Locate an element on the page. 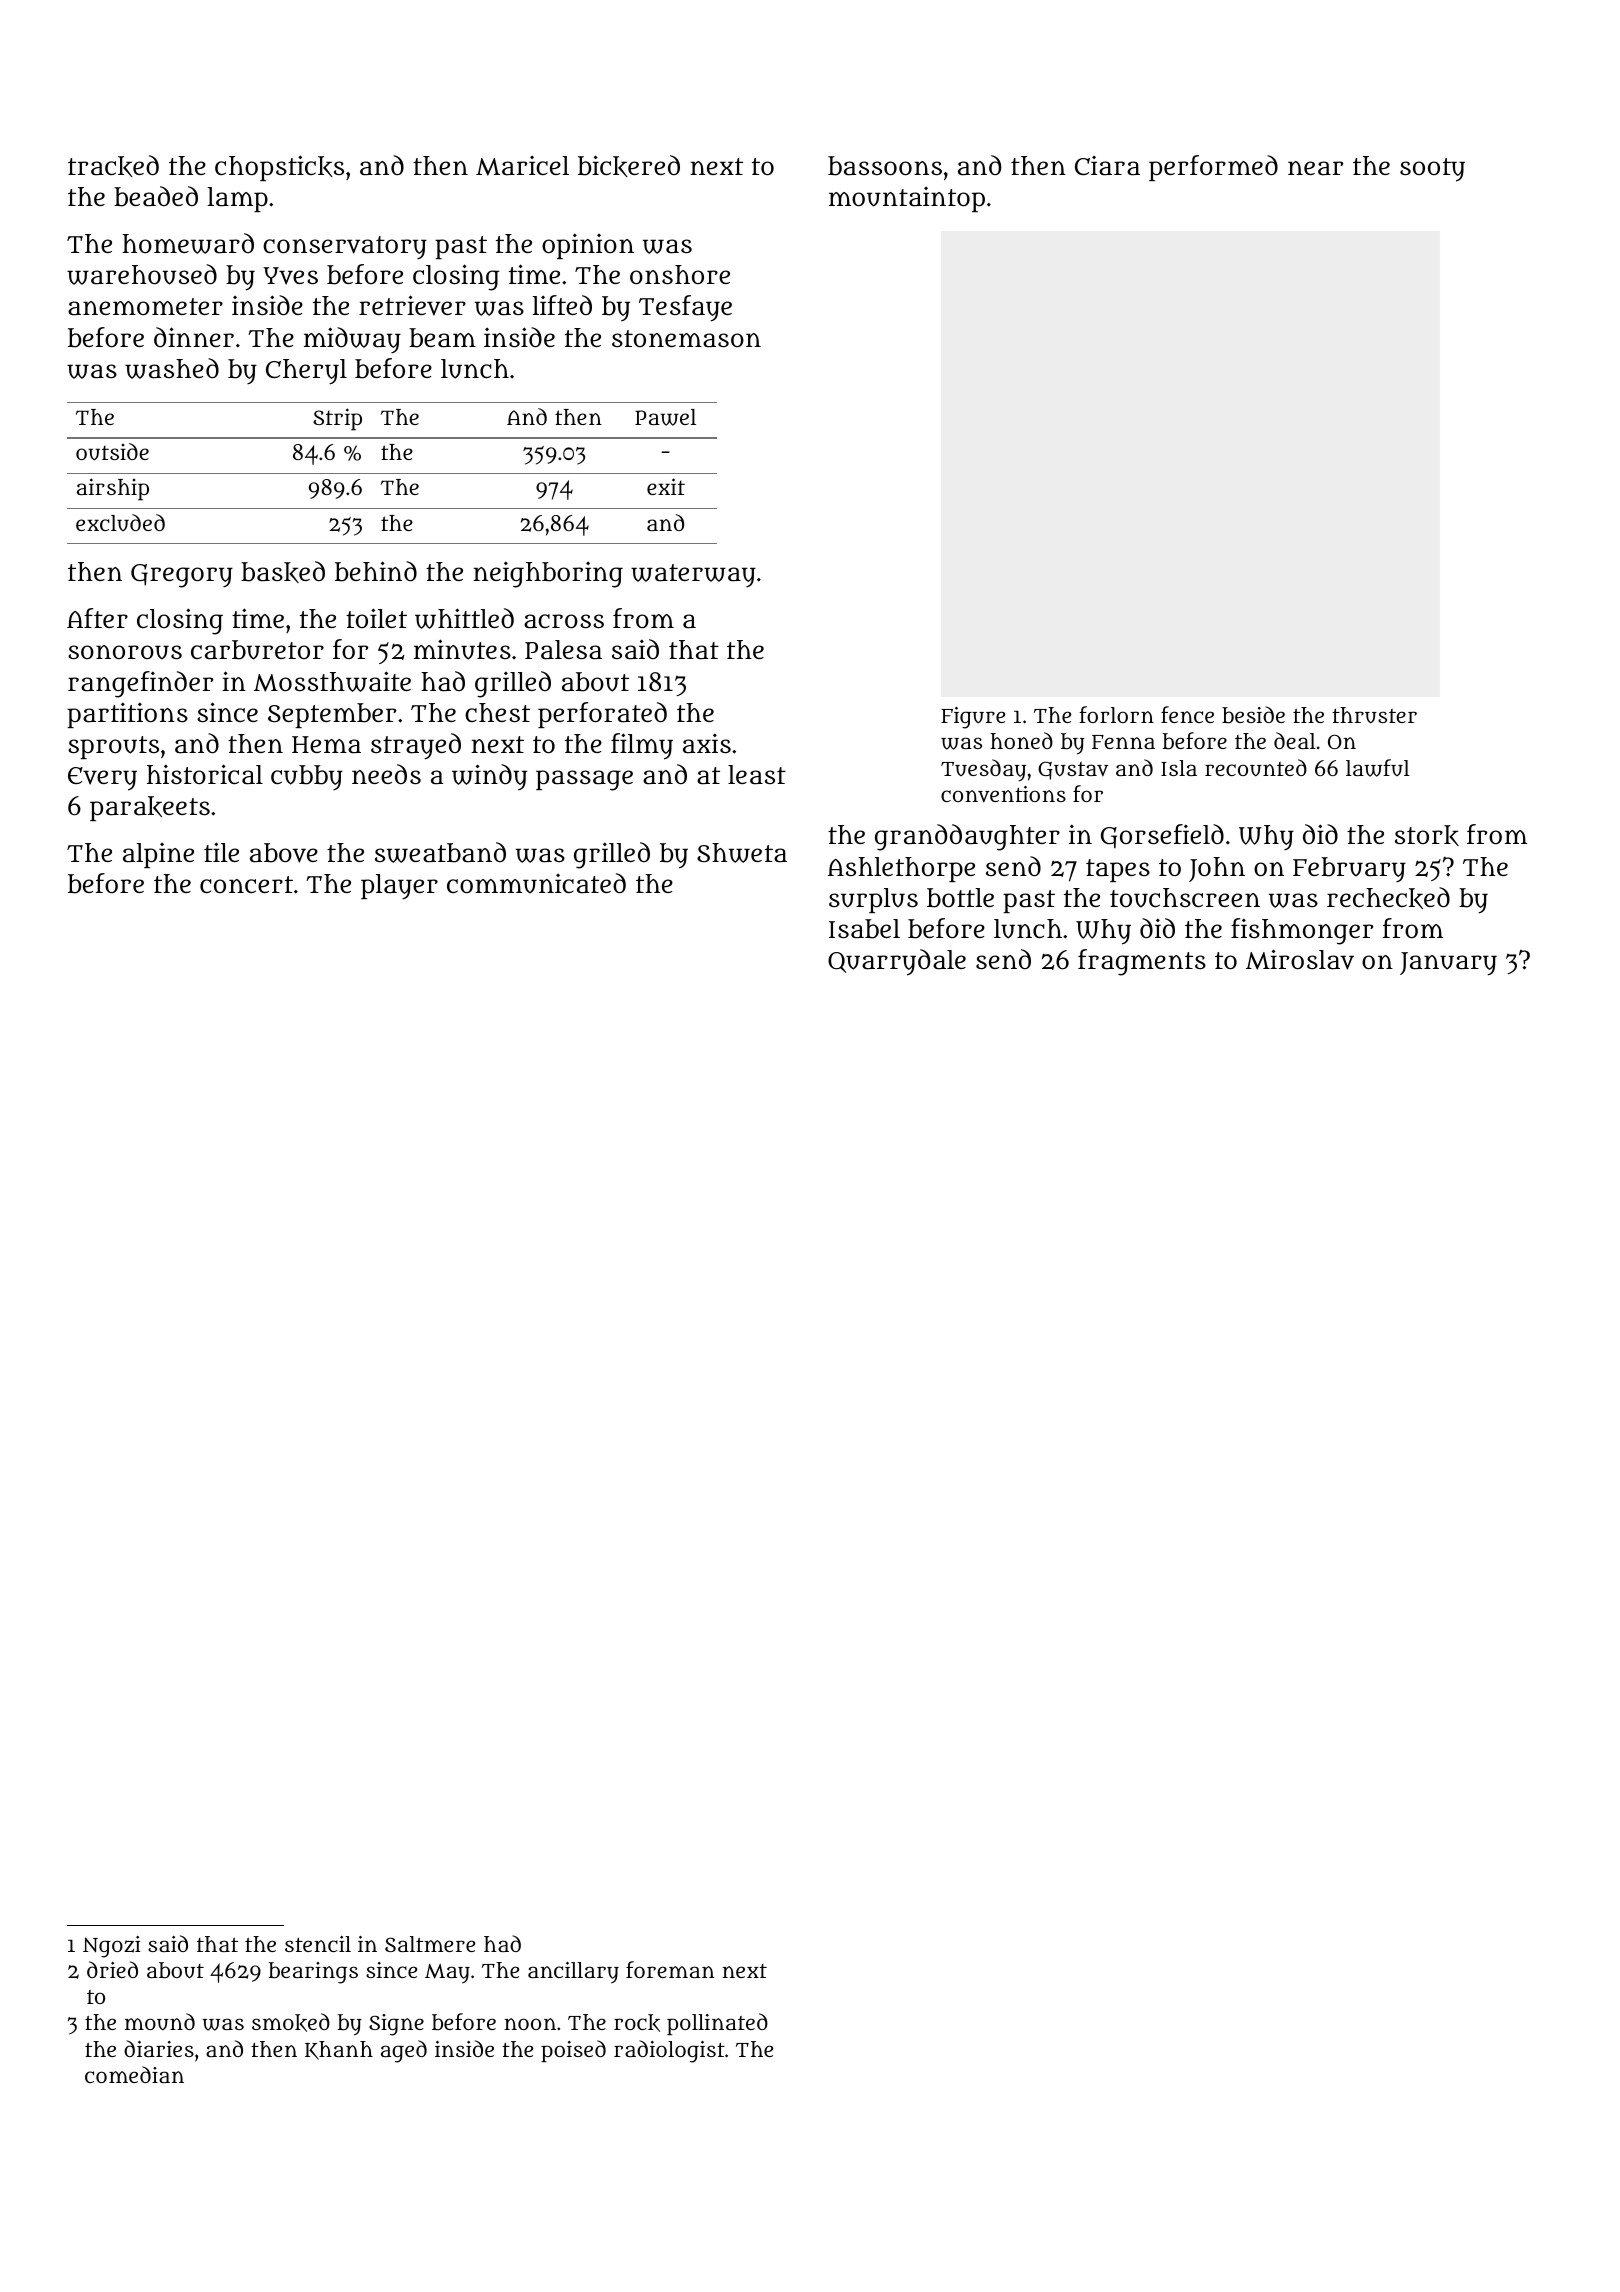  radiologist is located at coordinates (669, 2051).
